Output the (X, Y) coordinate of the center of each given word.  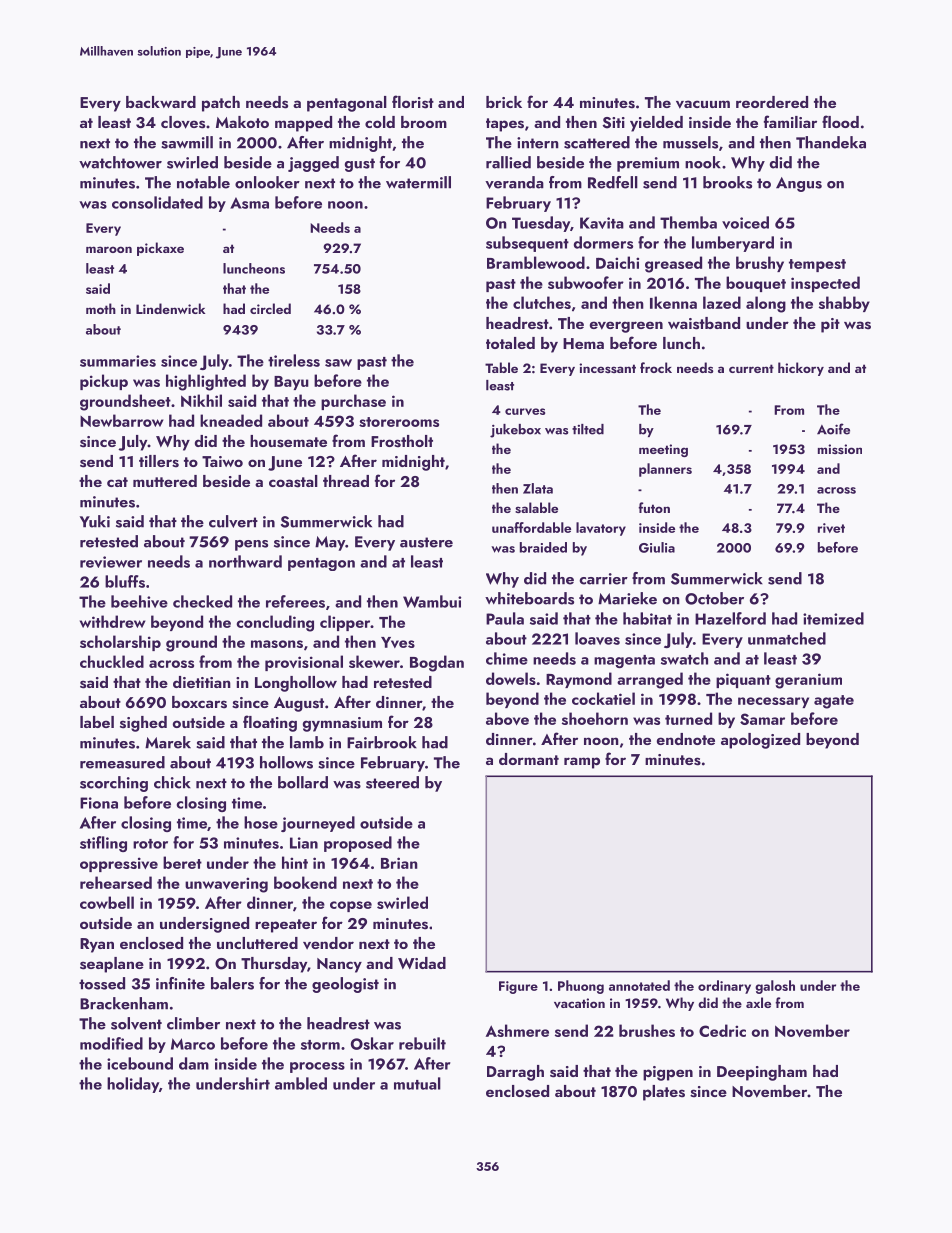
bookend (305, 882)
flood (840, 121)
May (330, 543)
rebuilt (422, 1043)
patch (221, 104)
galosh (775, 987)
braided (543, 547)
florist (413, 102)
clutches (542, 302)
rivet (831, 528)
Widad (422, 963)
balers (232, 983)
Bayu (291, 383)
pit (830, 325)
